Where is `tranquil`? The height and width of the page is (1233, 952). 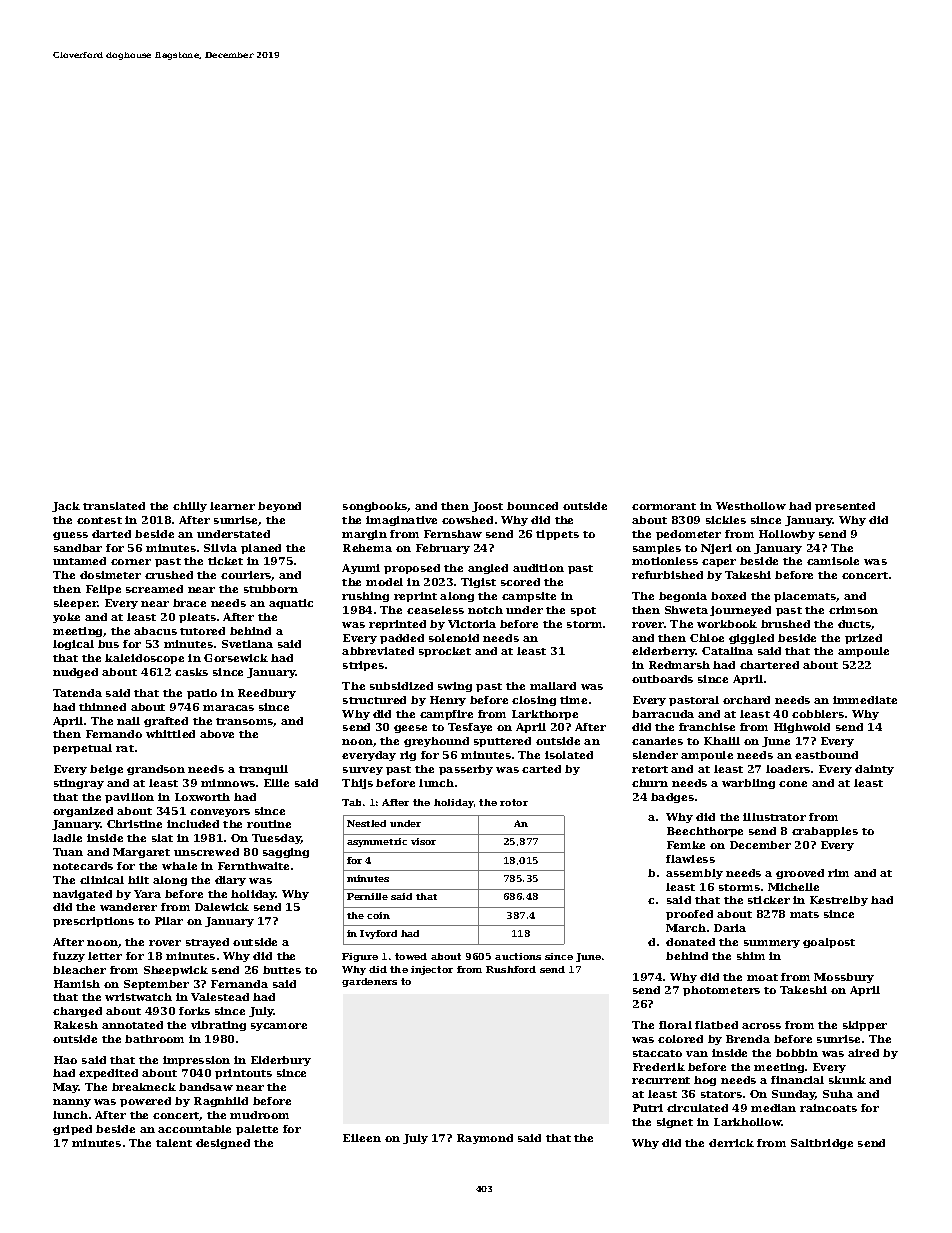
tranquil is located at coordinates (263, 770).
